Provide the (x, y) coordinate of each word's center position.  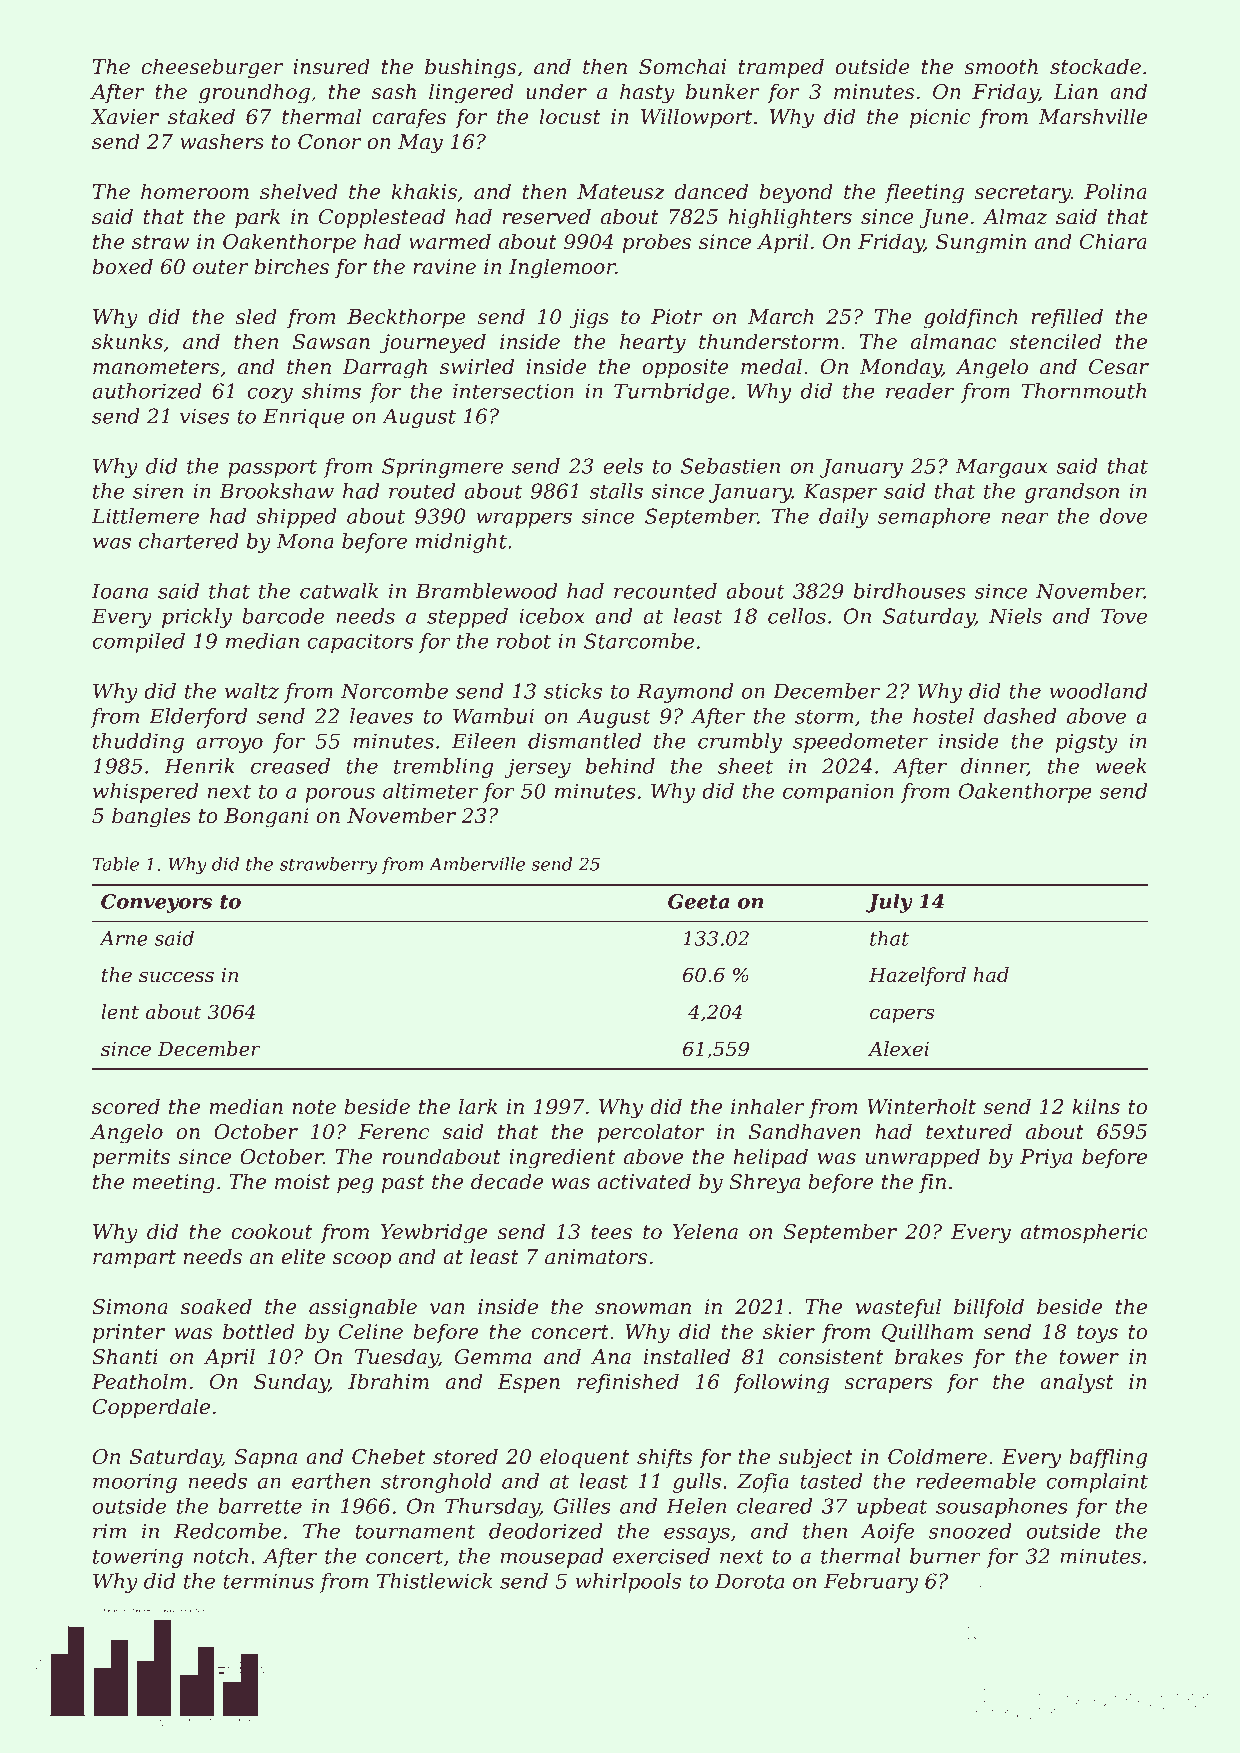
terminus (268, 1581)
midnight (461, 543)
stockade (1095, 66)
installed (687, 1356)
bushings (470, 68)
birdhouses (910, 591)
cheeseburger (212, 68)
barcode (283, 616)
